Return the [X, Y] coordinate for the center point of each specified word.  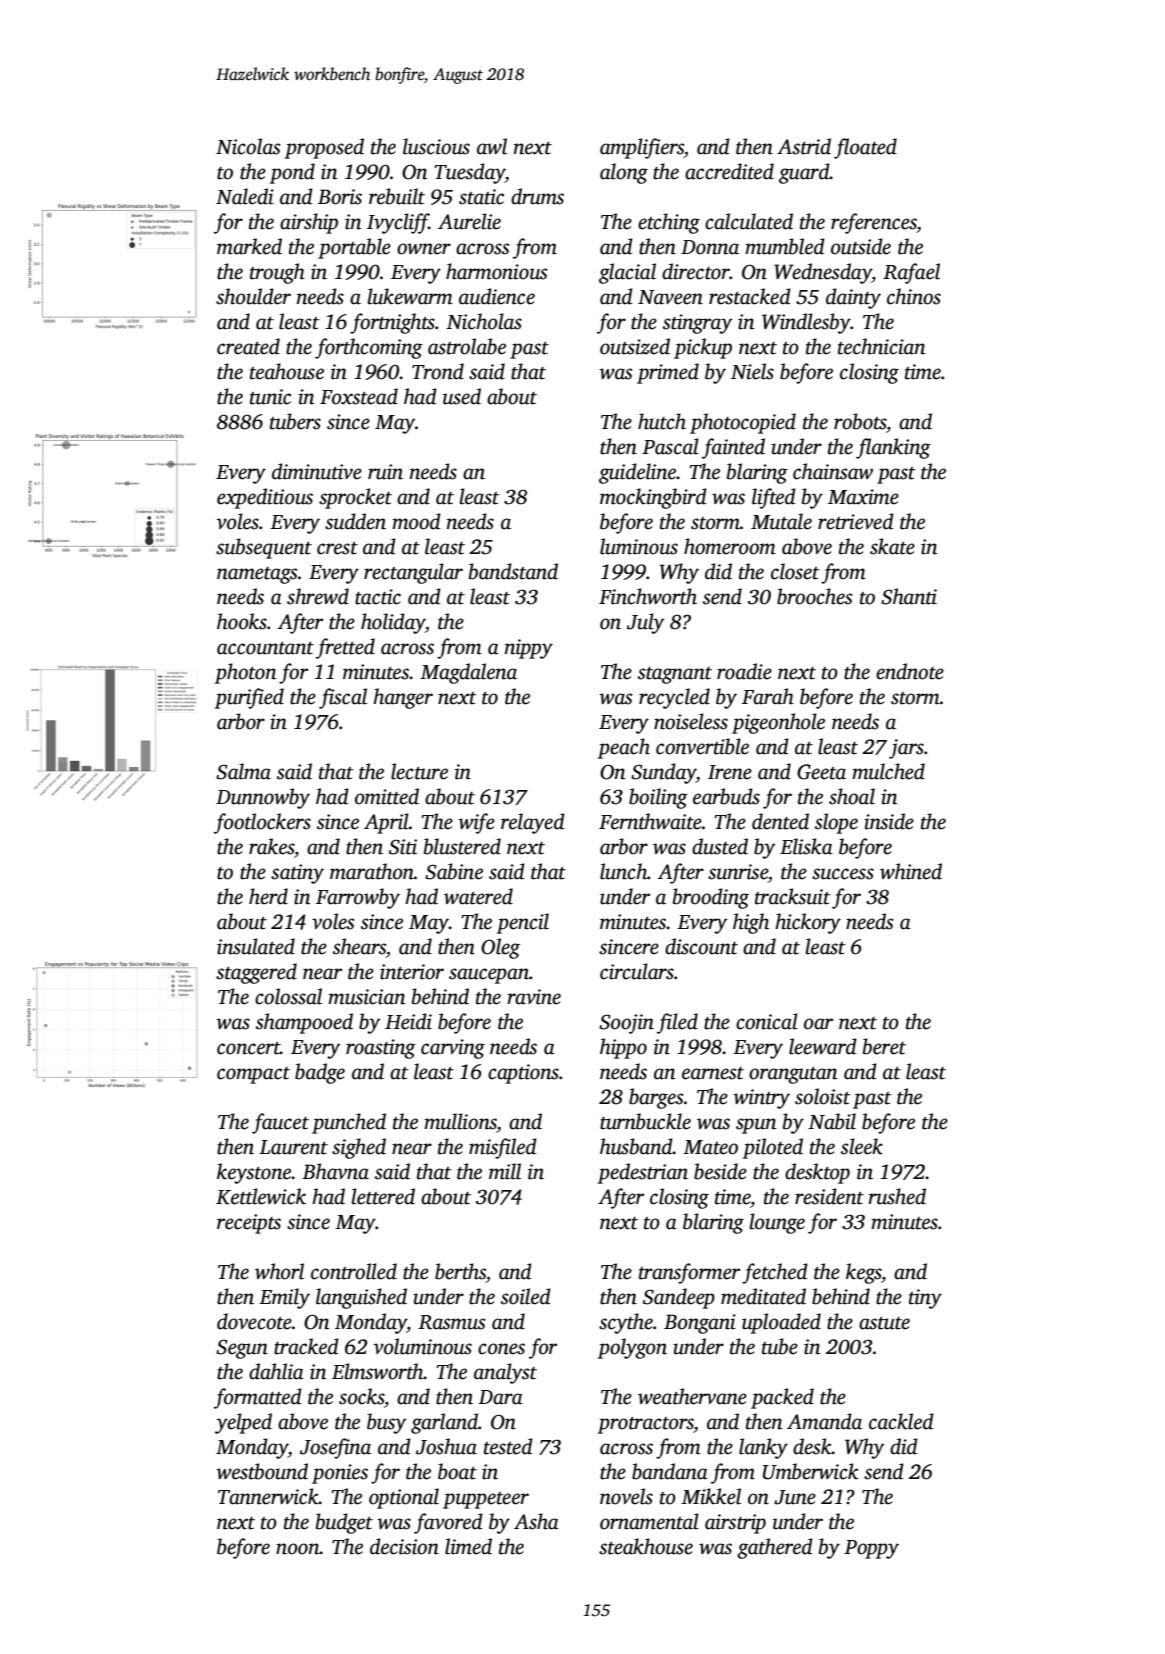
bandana [670, 1471]
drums [537, 196]
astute [884, 1323]
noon [298, 1549]
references [874, 223]
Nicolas [248, 146]
